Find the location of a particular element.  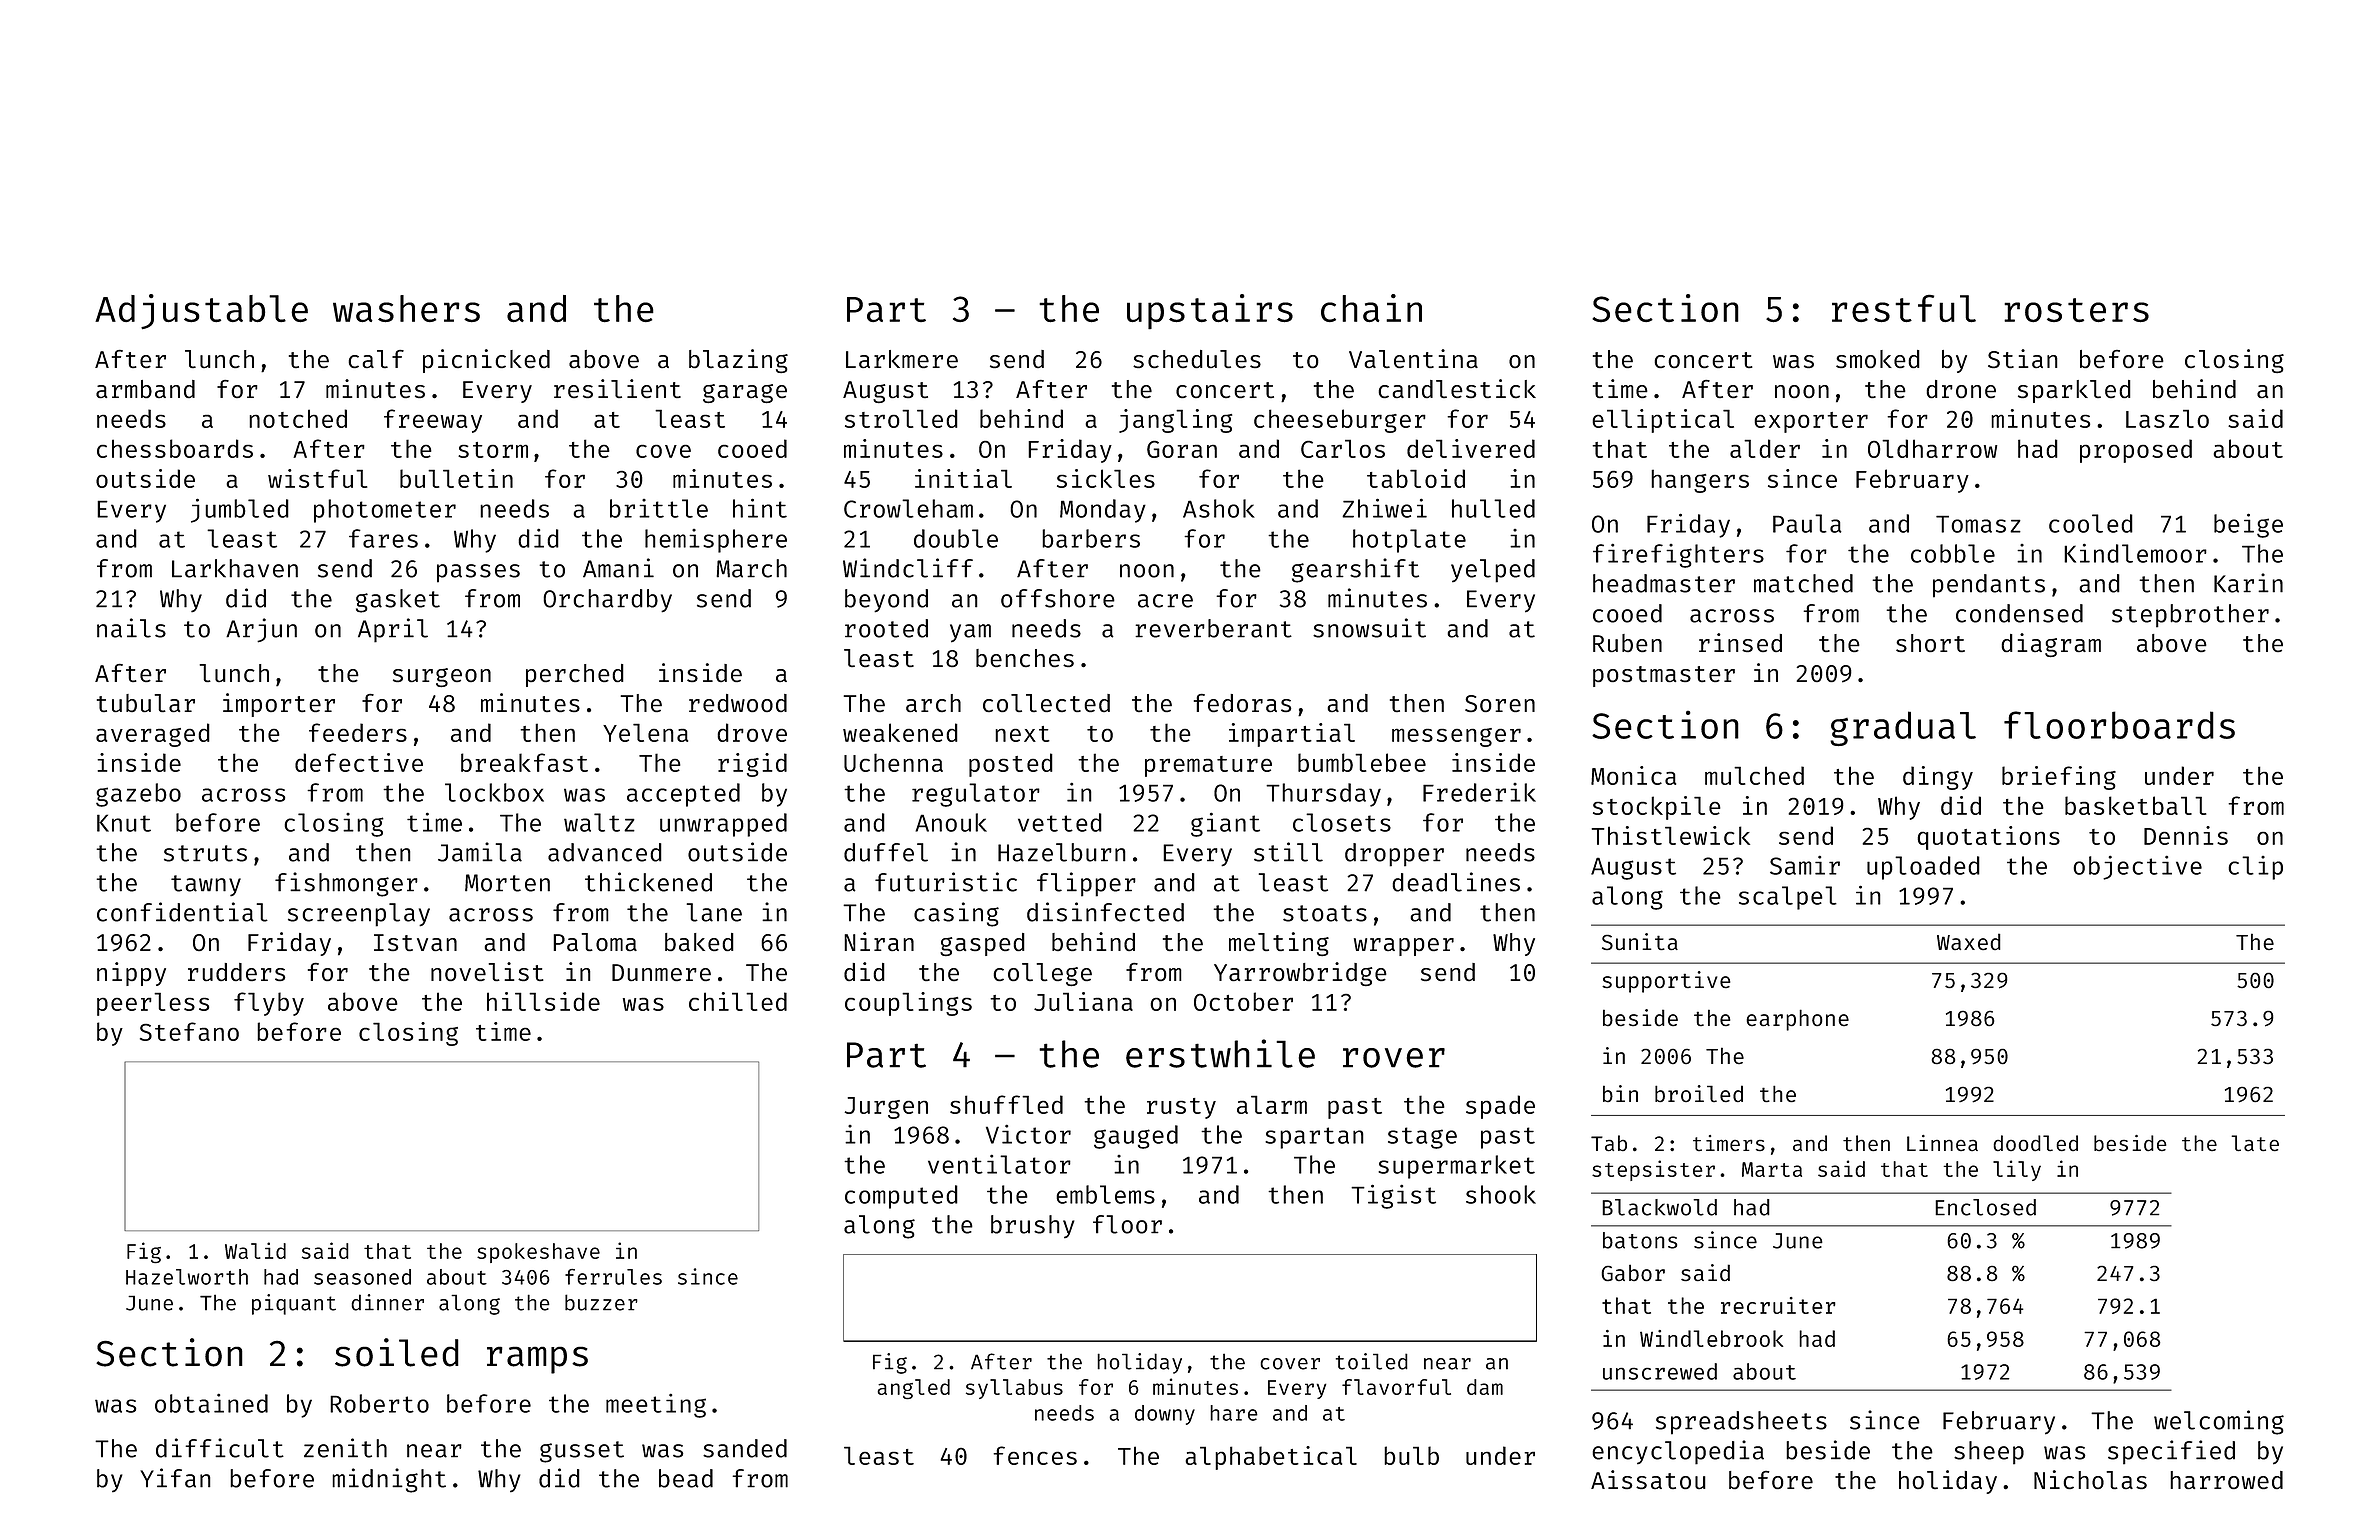

upstairs is located at coordinates (1210, 312).
